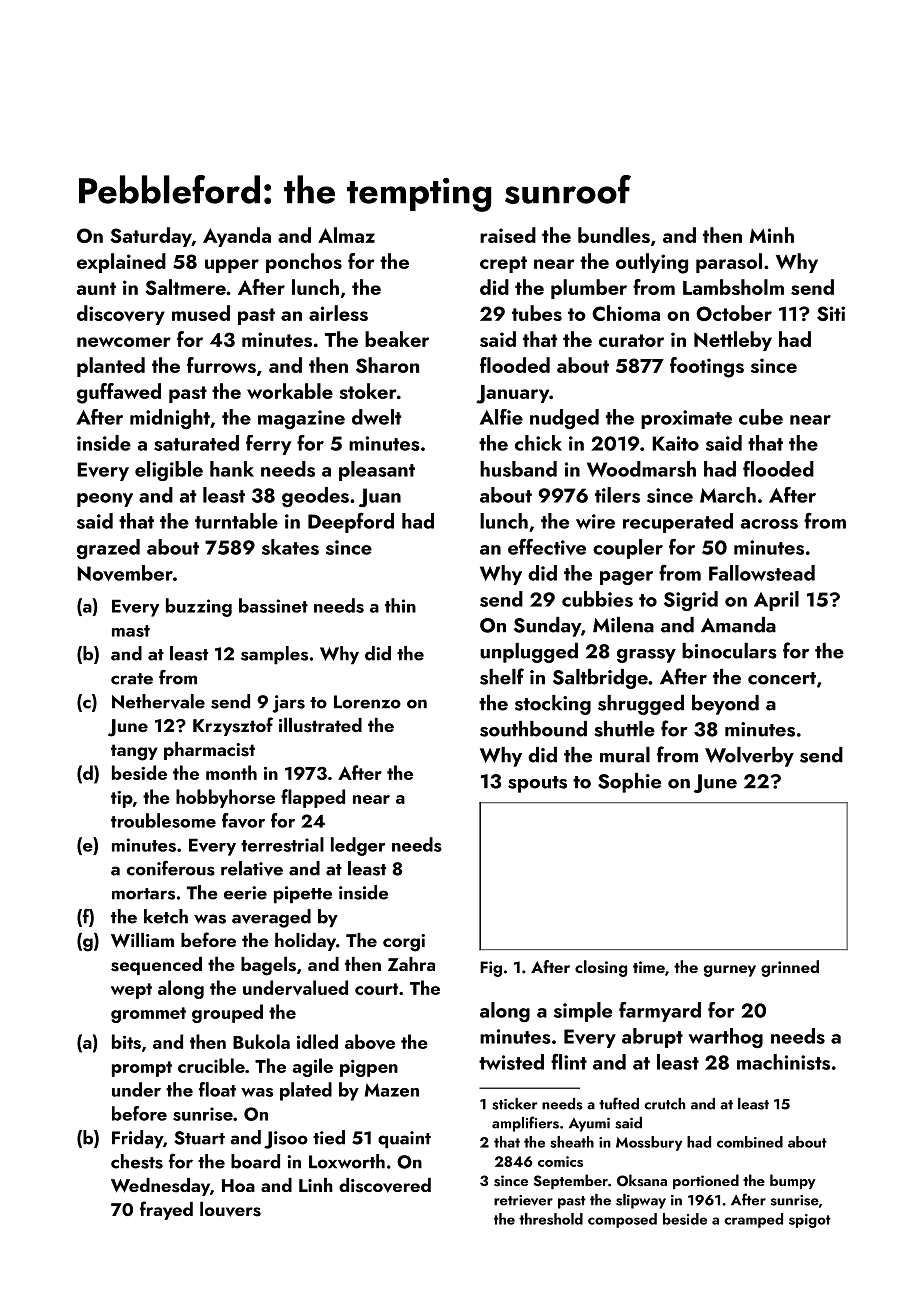 This image has width=924, height=1311. I want to click on hobbyhorse, so click(225, 798).
